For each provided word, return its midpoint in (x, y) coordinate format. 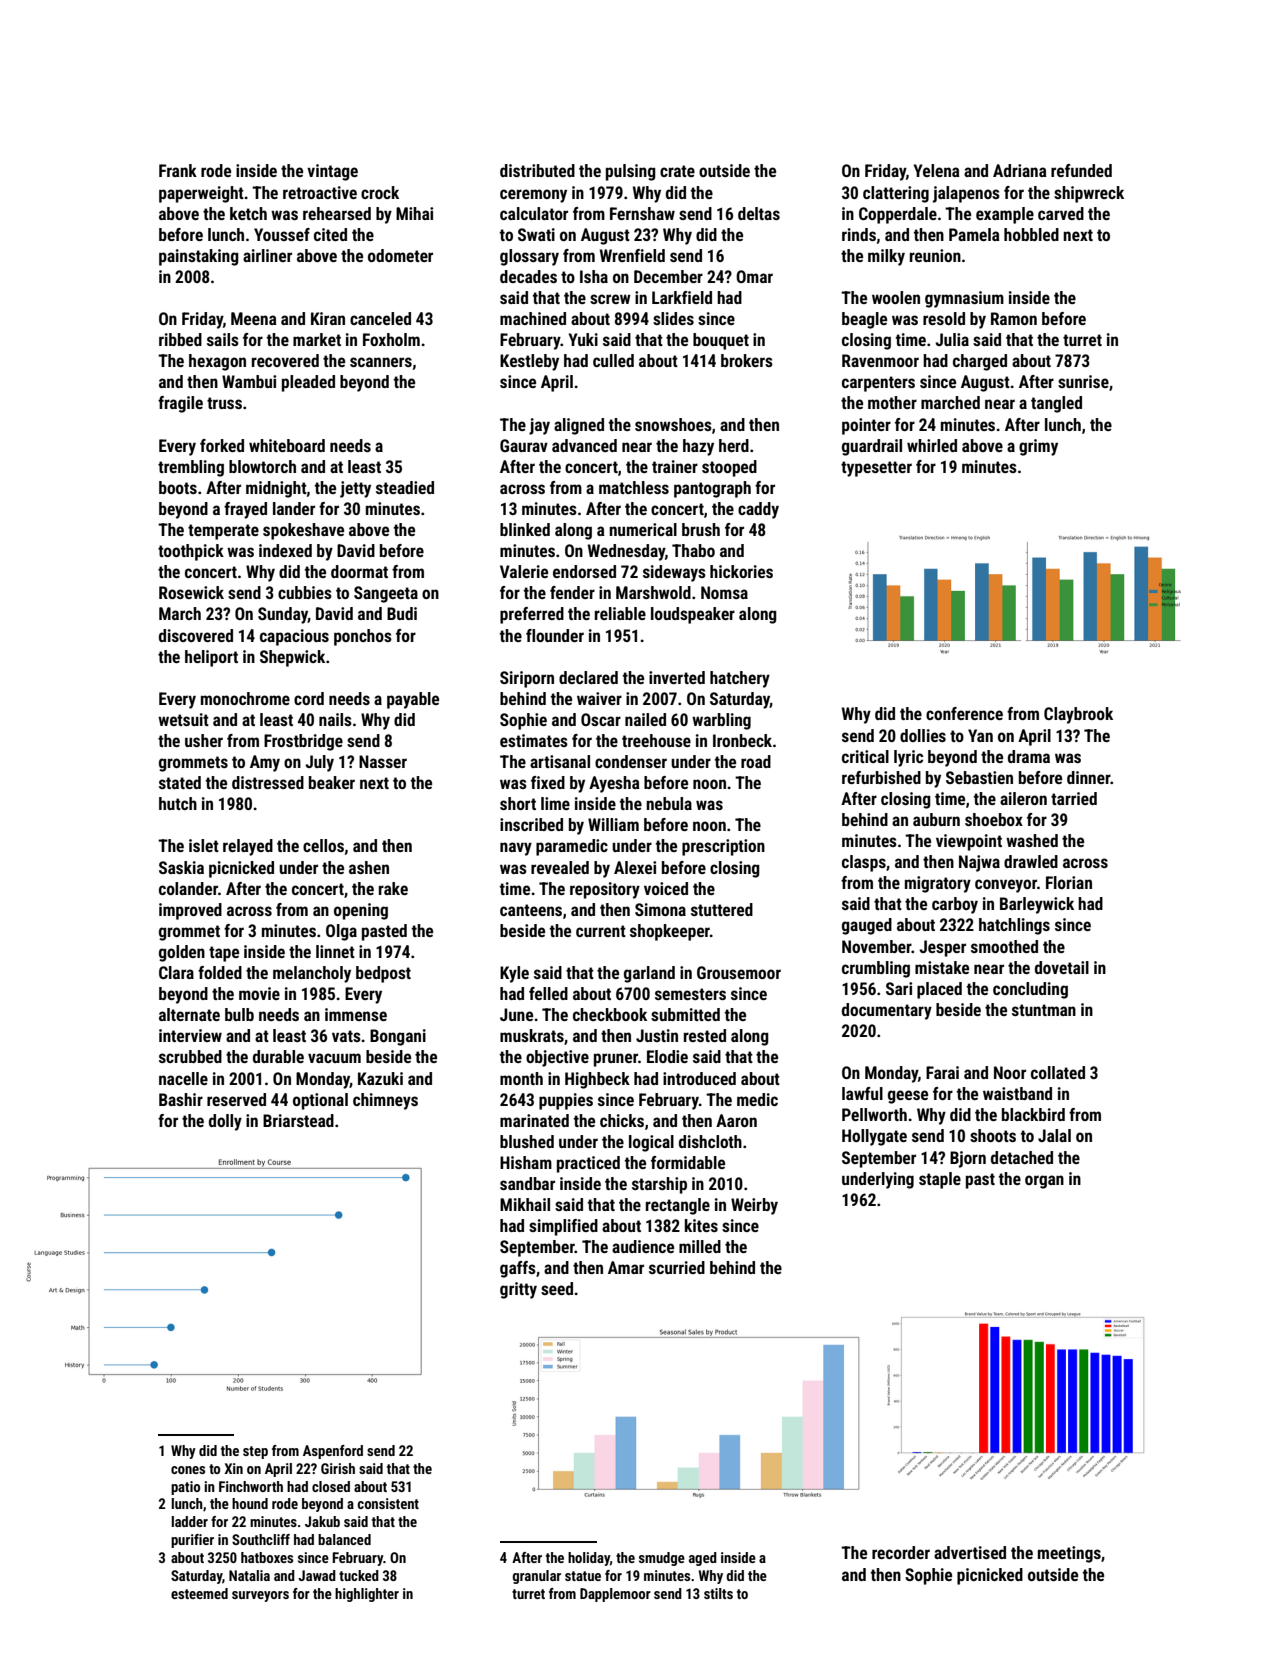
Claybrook (1078, 715)
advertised (970, 1552)
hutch (178, 803)
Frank (178, 170)
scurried (677, 1267)
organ (1044, 1182)
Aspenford (333, 1452)
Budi (402, 613)
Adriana (1020, 170)
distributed (537, 170)
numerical (643, 529)
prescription (723, 847)
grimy (1038, 447)
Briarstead (298, 1120)
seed (557, 1288)
